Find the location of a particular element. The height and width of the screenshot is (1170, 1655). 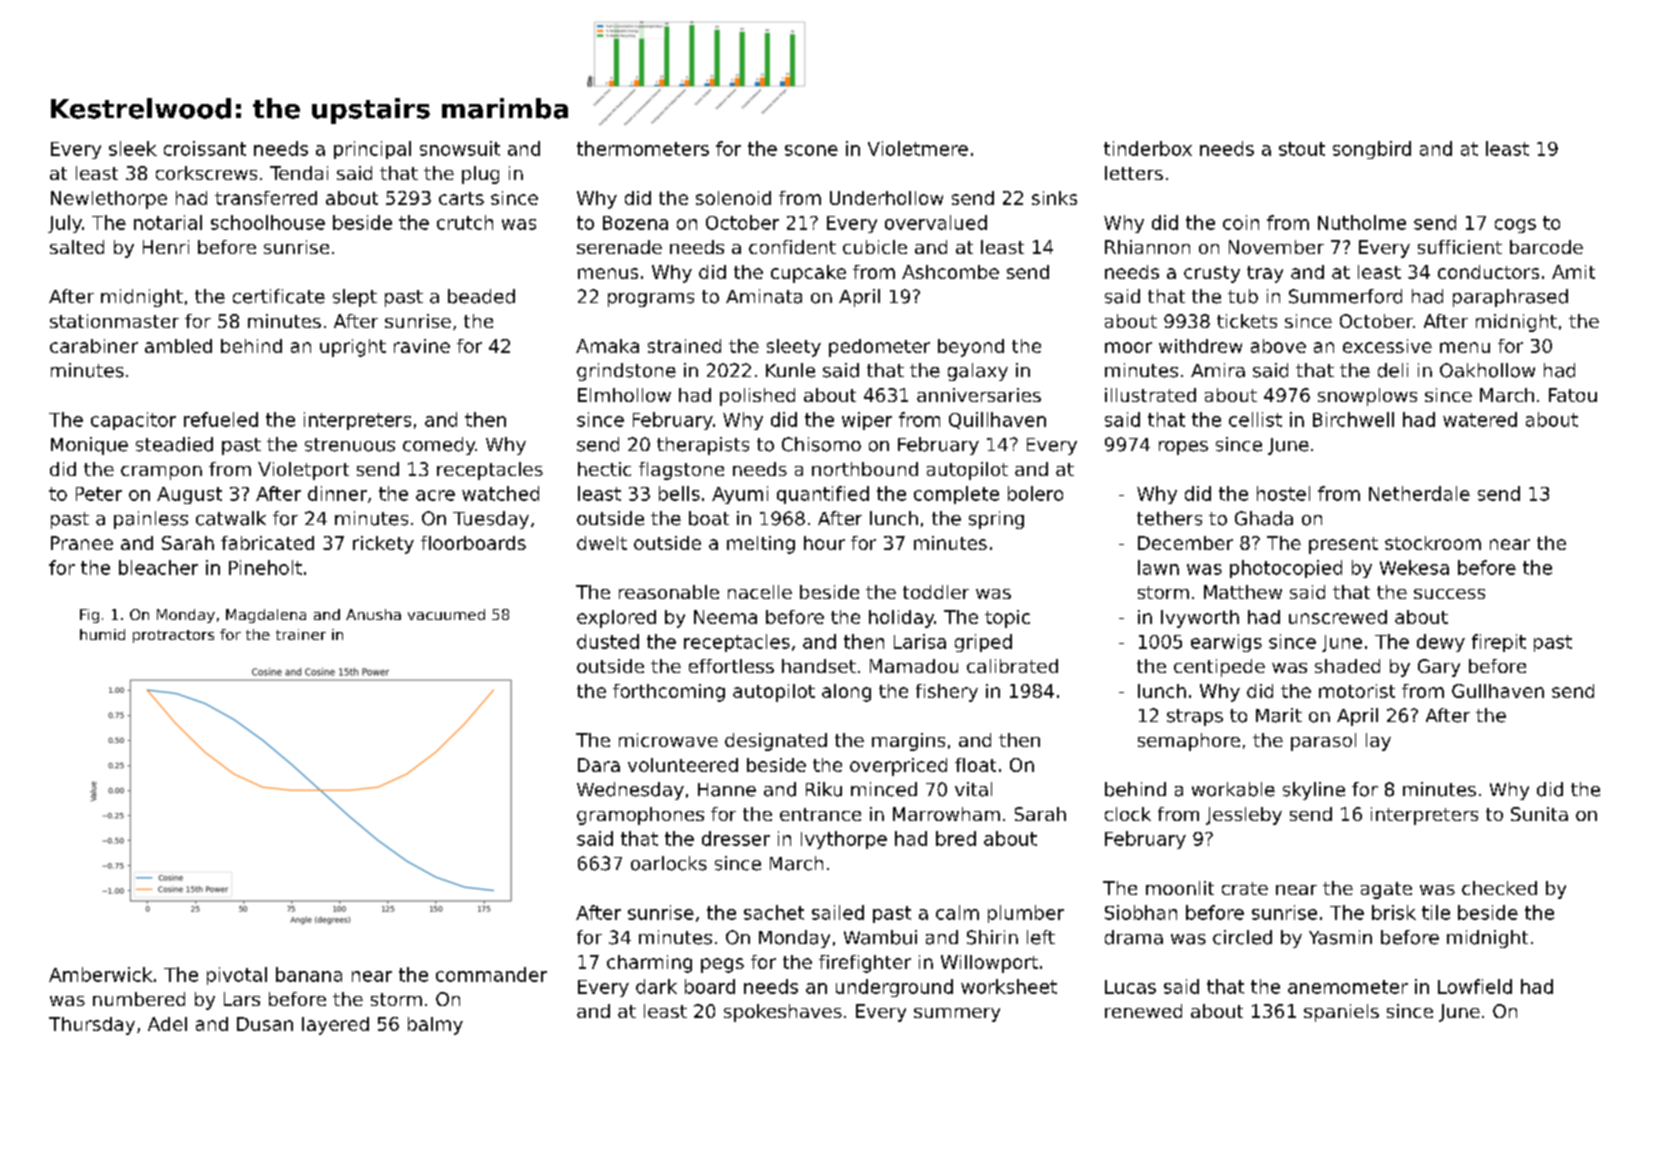

programs is located at coordinates (651, 300).
